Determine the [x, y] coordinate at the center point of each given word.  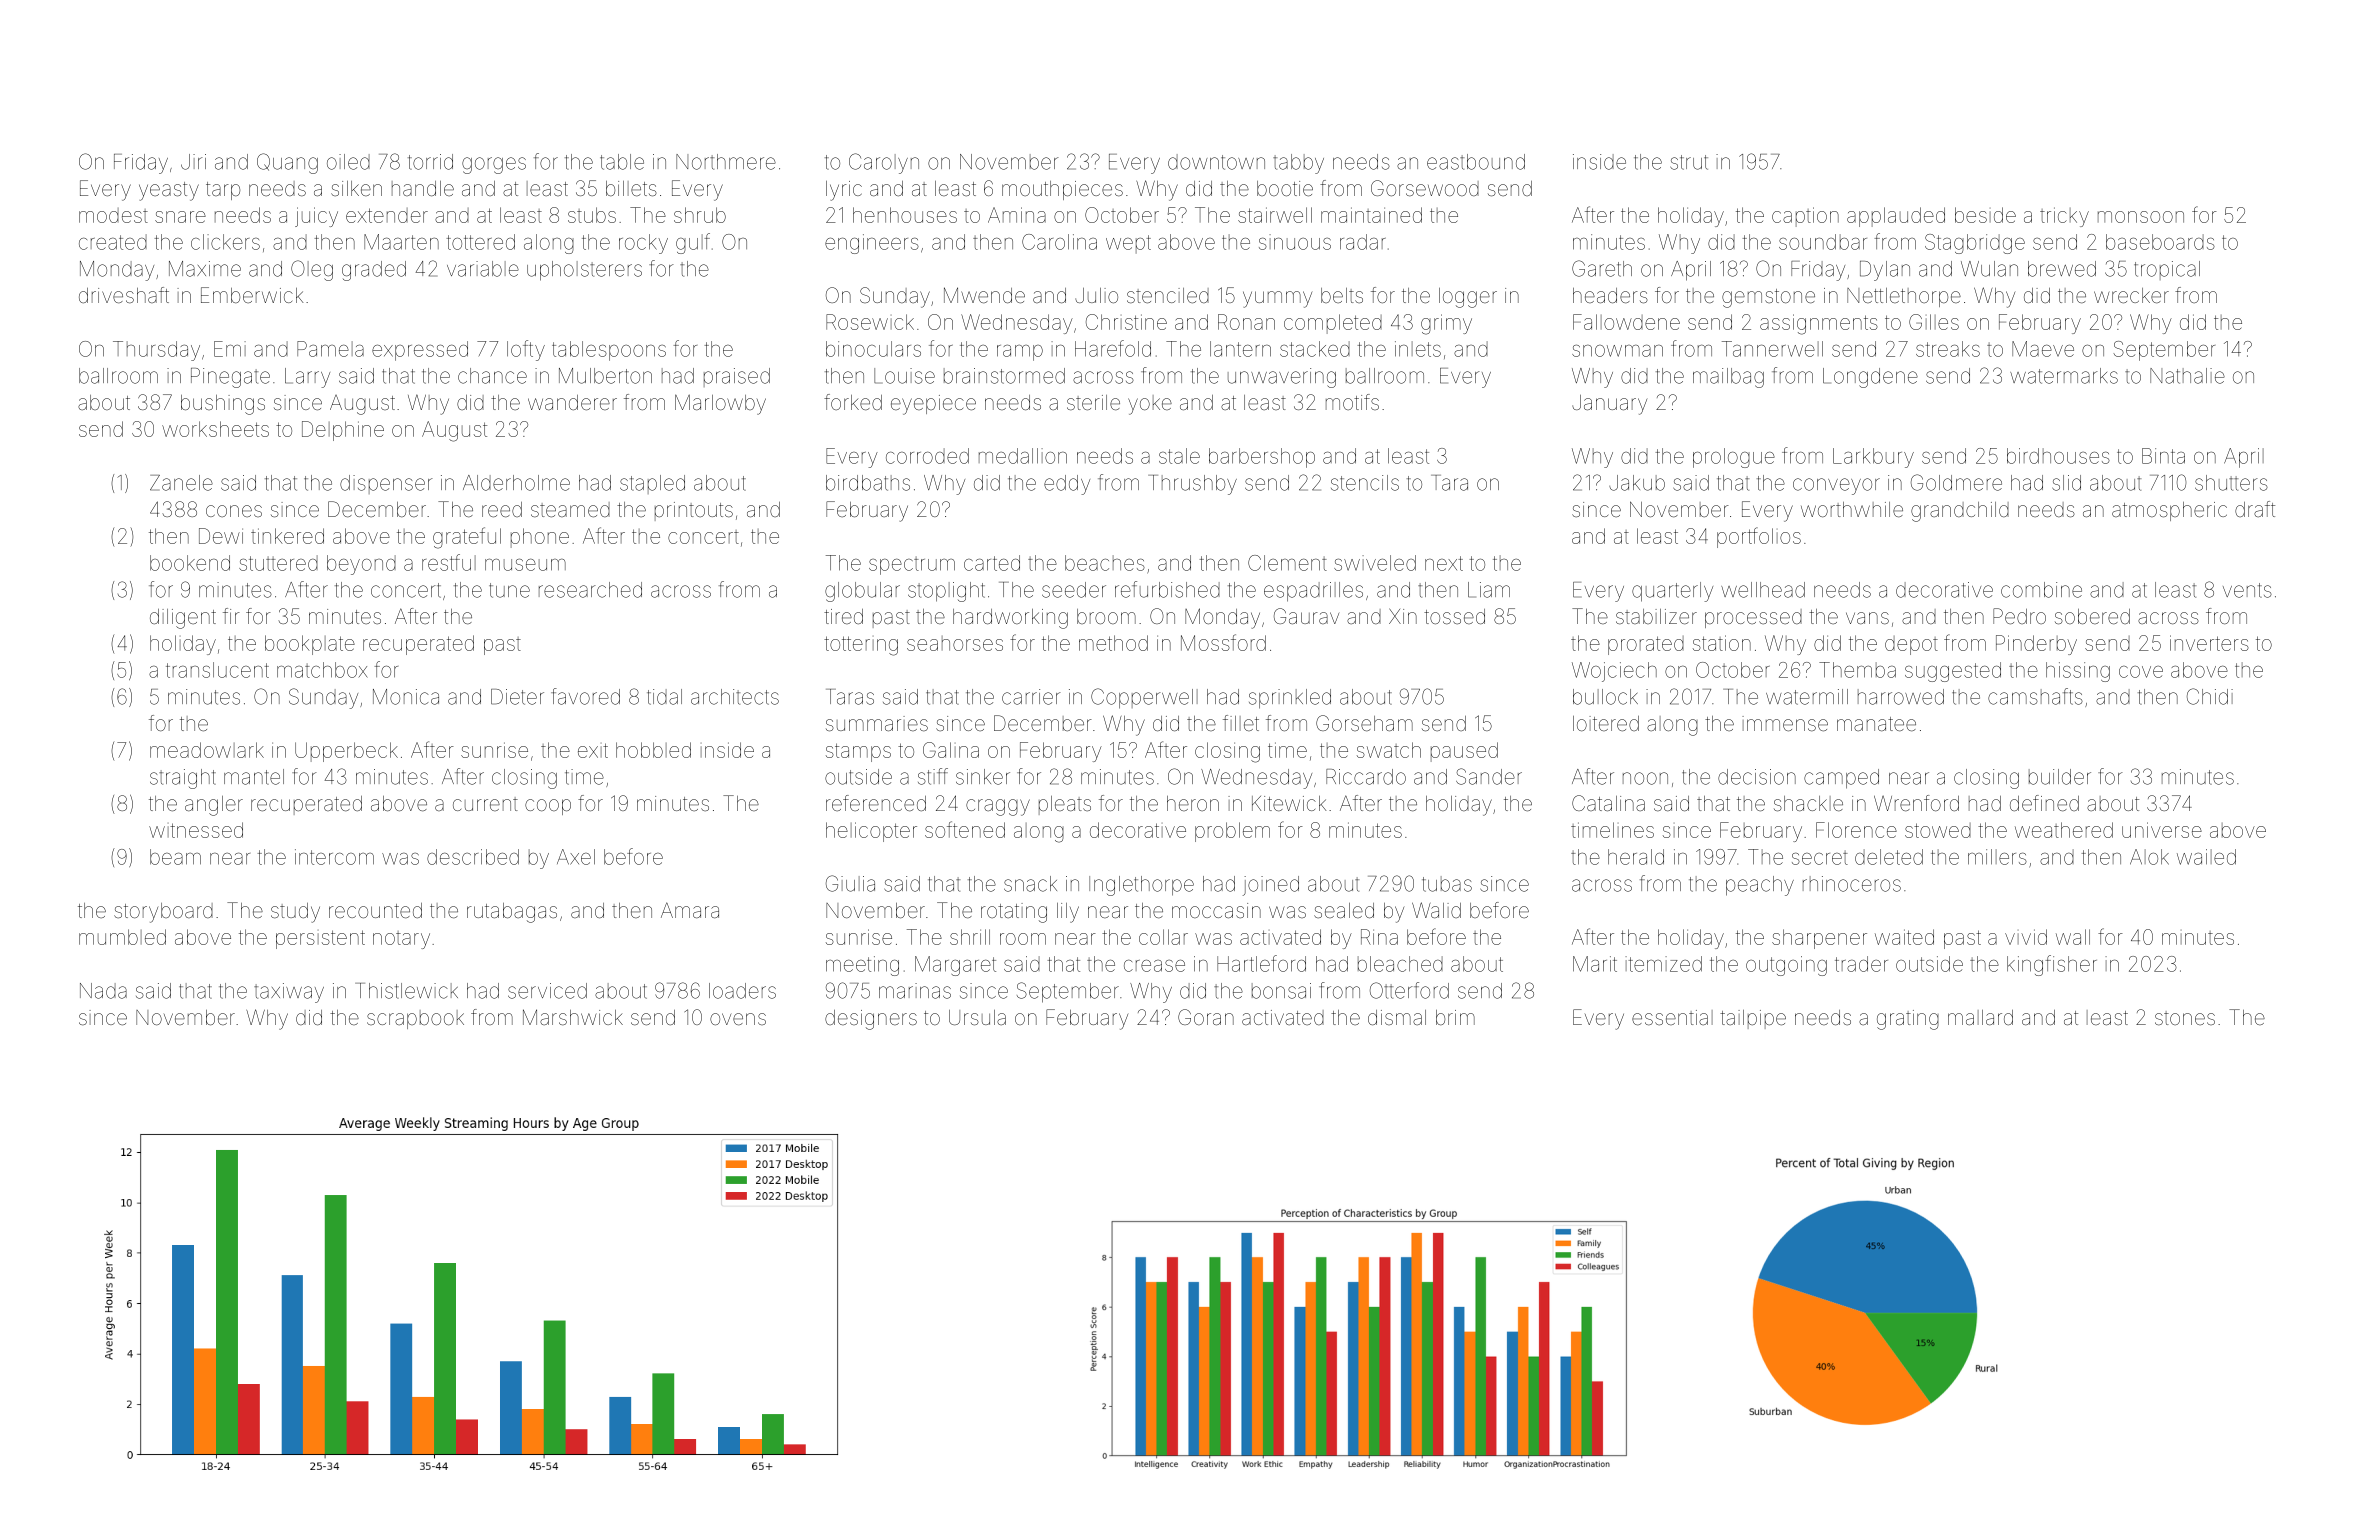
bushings [223, 405]
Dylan [1885, 271]
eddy [1067, 485]
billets [631, 188]
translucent [217, 670]
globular [862, 592]
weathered [2064, 830]
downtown [1216, 162]
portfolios [1759, 537]
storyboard [163, 913]
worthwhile [1852, 509]
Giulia [850, 883]
